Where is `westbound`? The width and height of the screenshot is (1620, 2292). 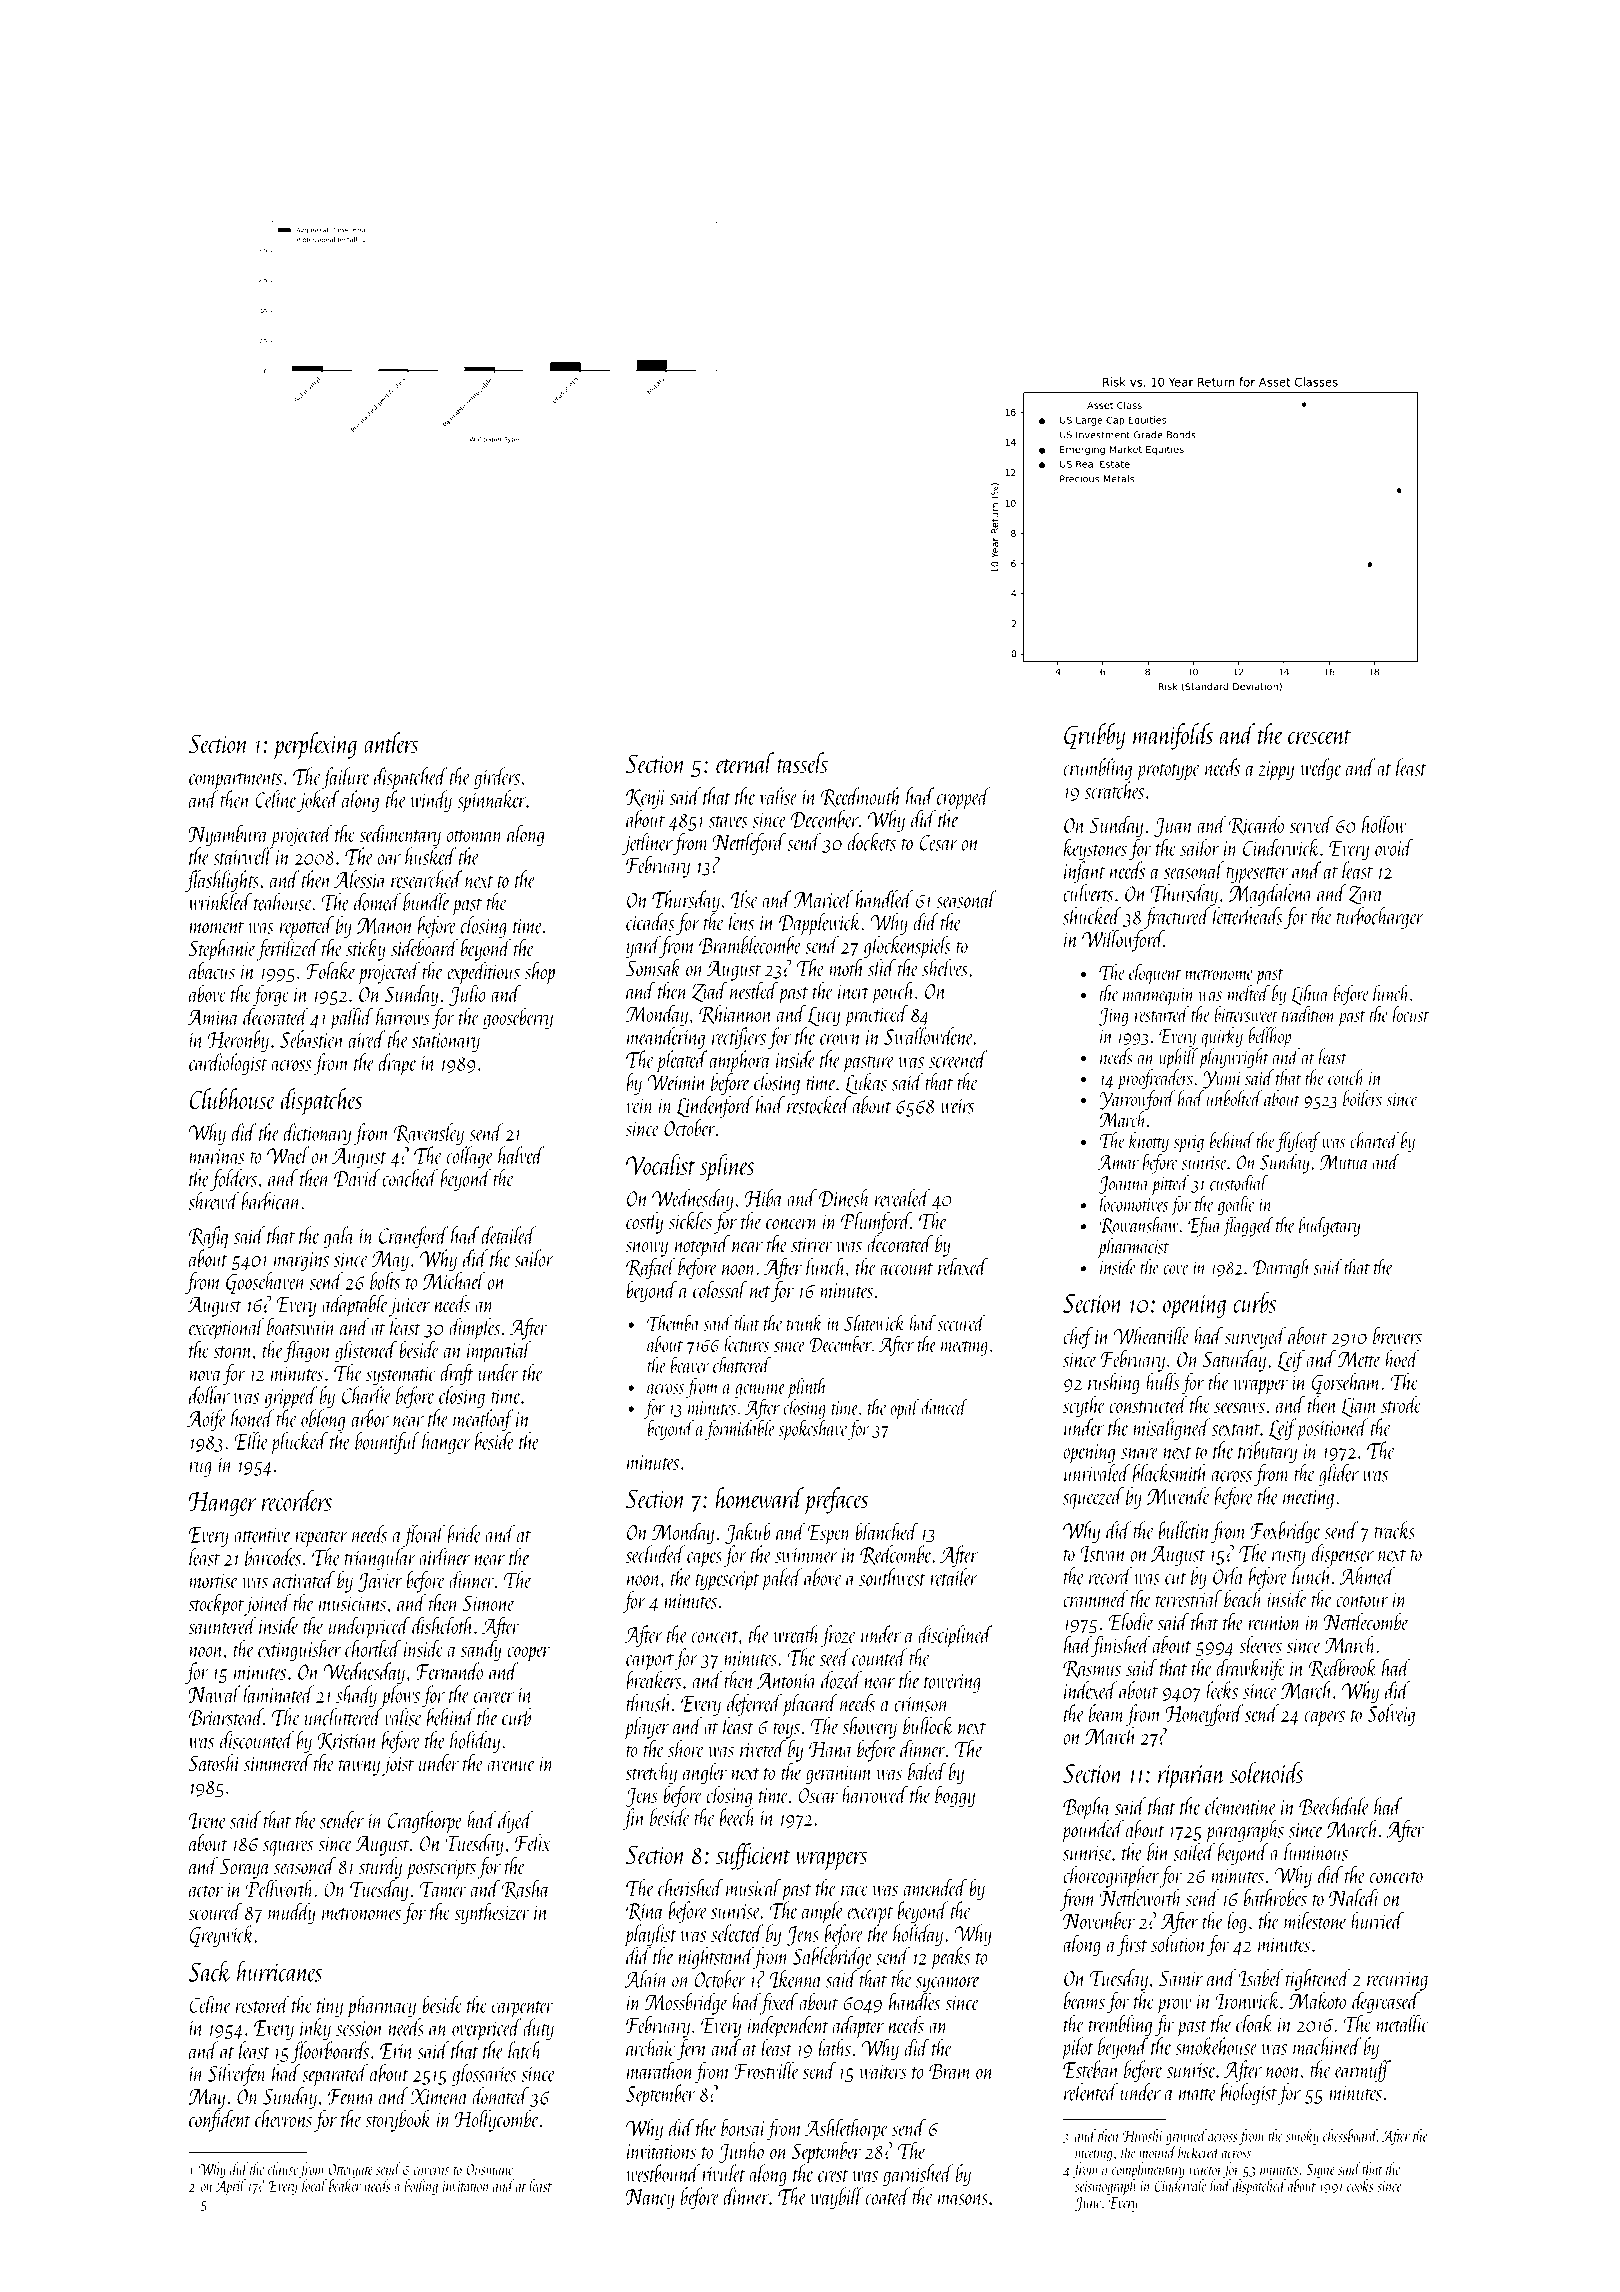 westbound is located at coordinates (663, 2173).
